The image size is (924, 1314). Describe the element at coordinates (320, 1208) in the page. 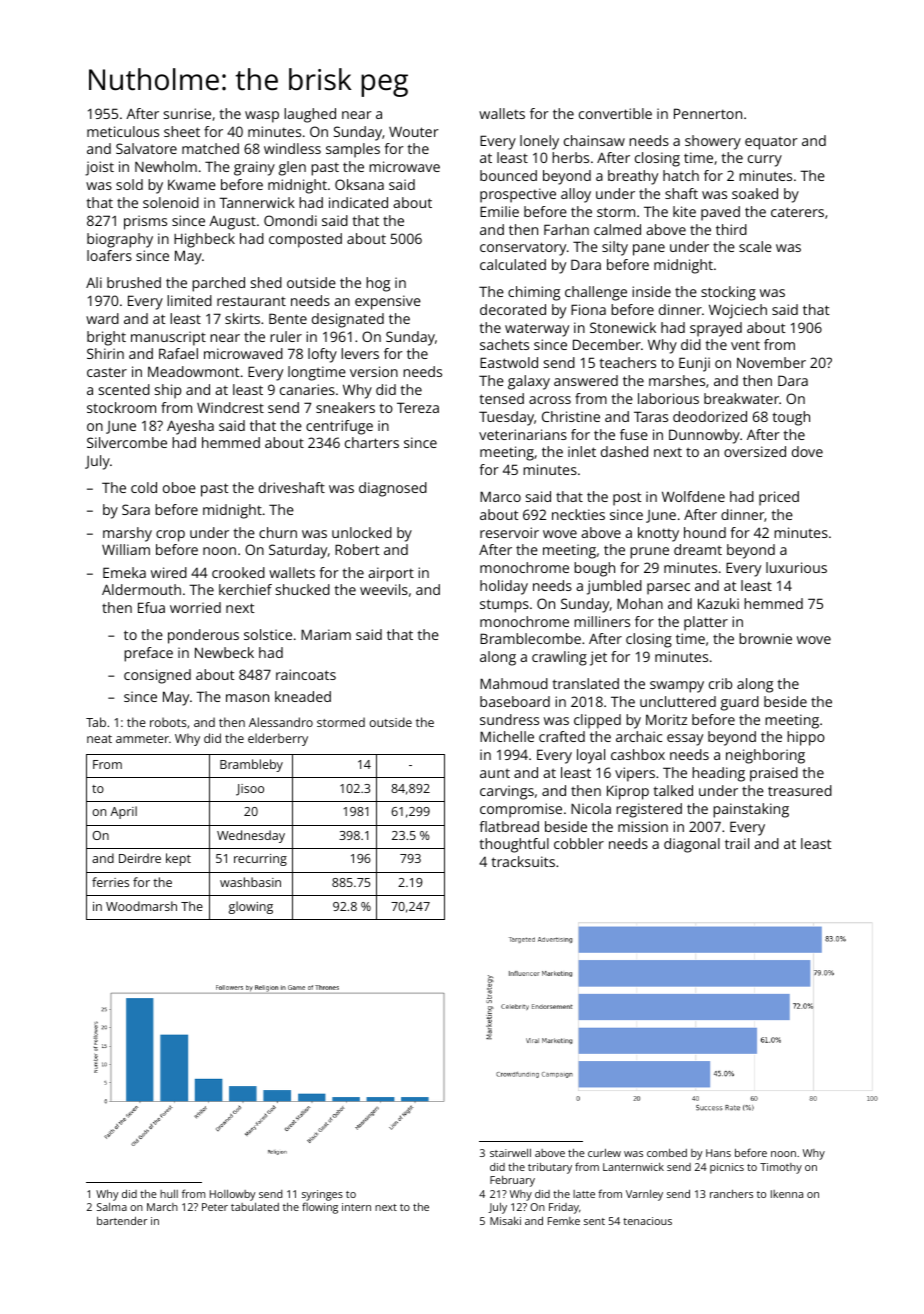

I see `flowing` at that location.
